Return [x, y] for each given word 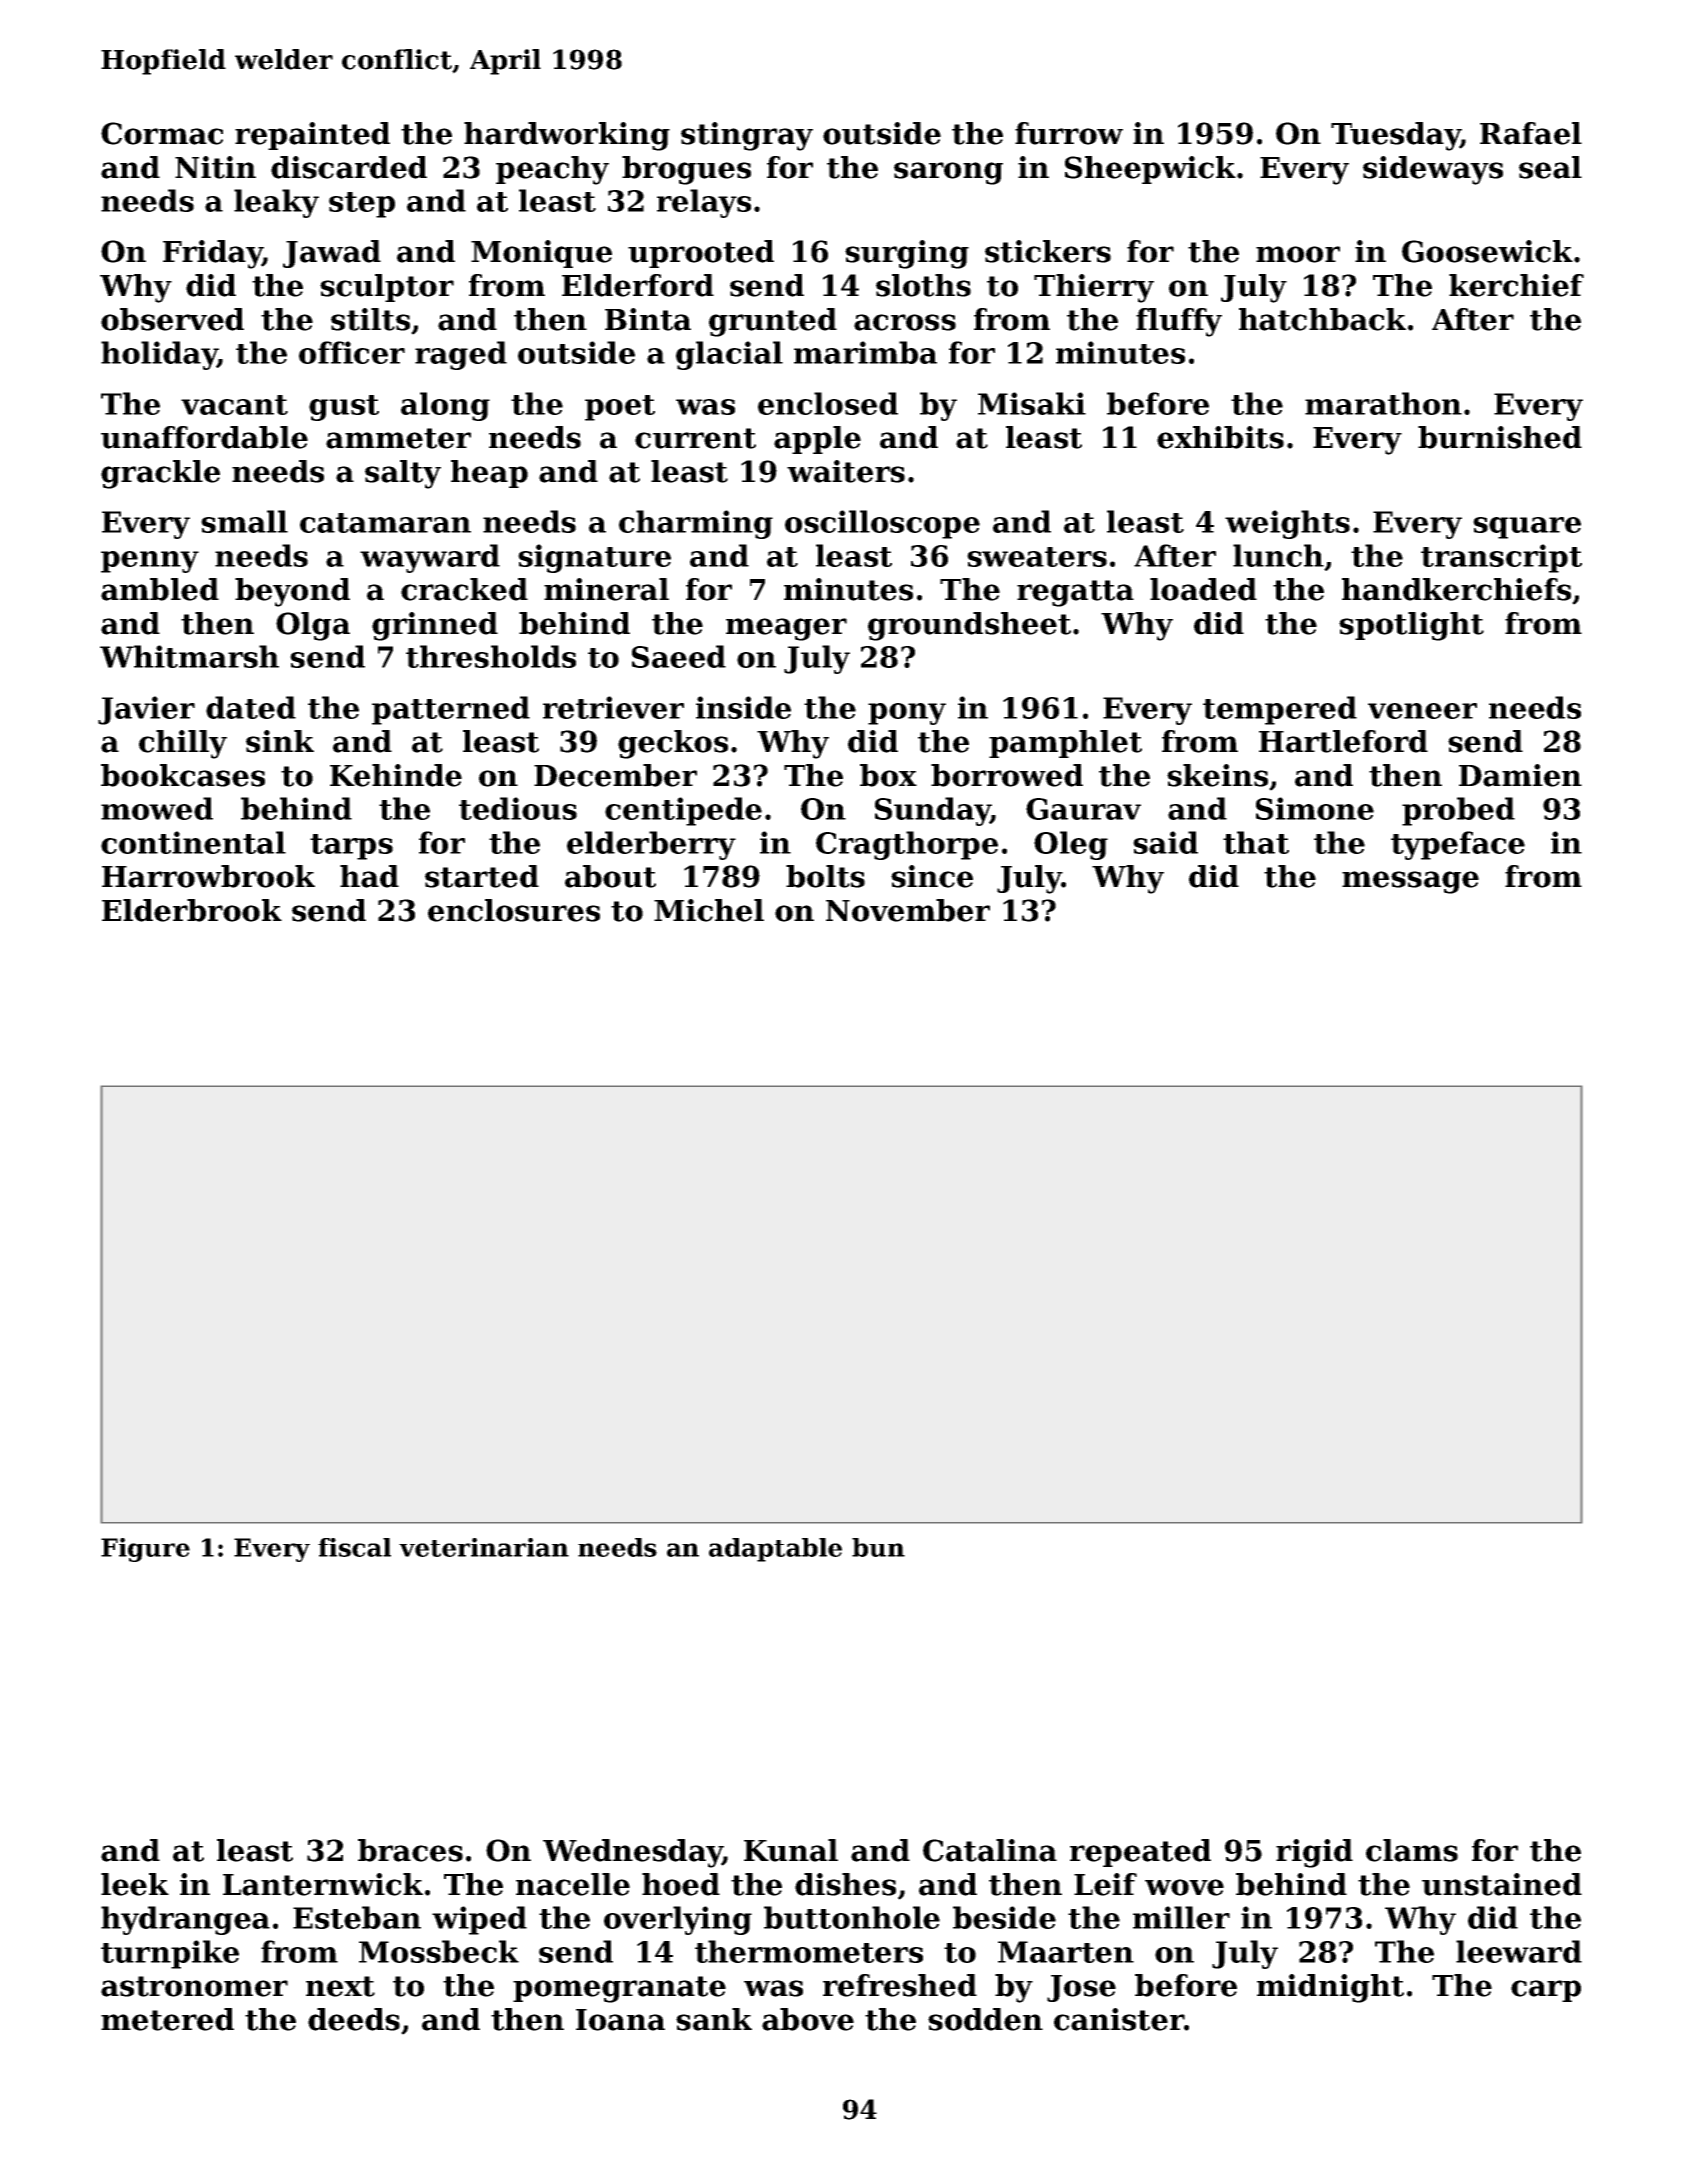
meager [786, 629]
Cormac [162, 133]
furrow [1069, 133]
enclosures [514, 910]
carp [1546, 1991]
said [1165, 842]
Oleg [1071, 845]
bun [878, 1547]
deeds [354, 2019]
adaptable [775, 1550]
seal [1550, 167]
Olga [313, 626]
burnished [1500, 437]
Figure [145, 1550]
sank [714, 2019]
